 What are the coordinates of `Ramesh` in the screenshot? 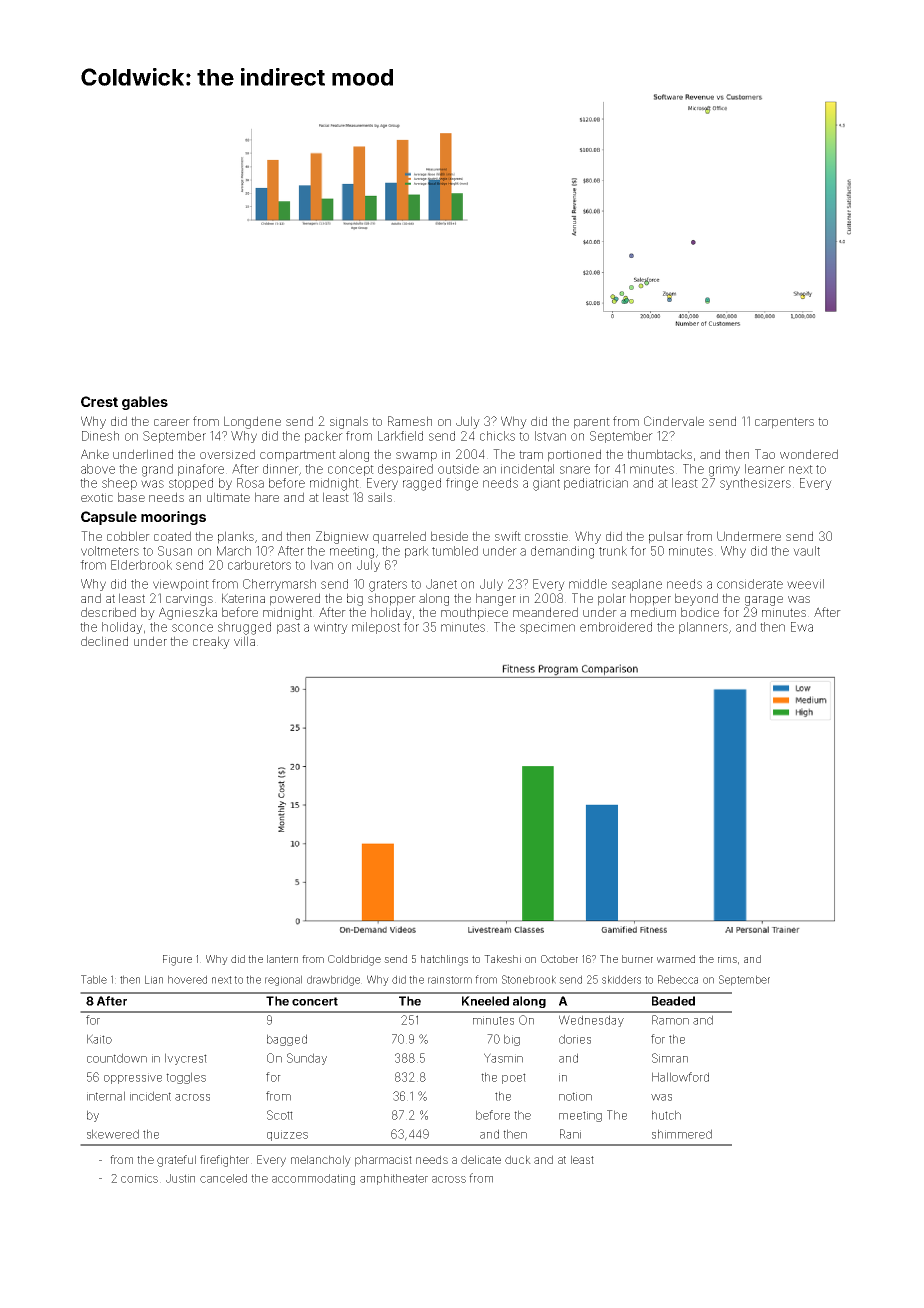 It's located at (410, 421).
